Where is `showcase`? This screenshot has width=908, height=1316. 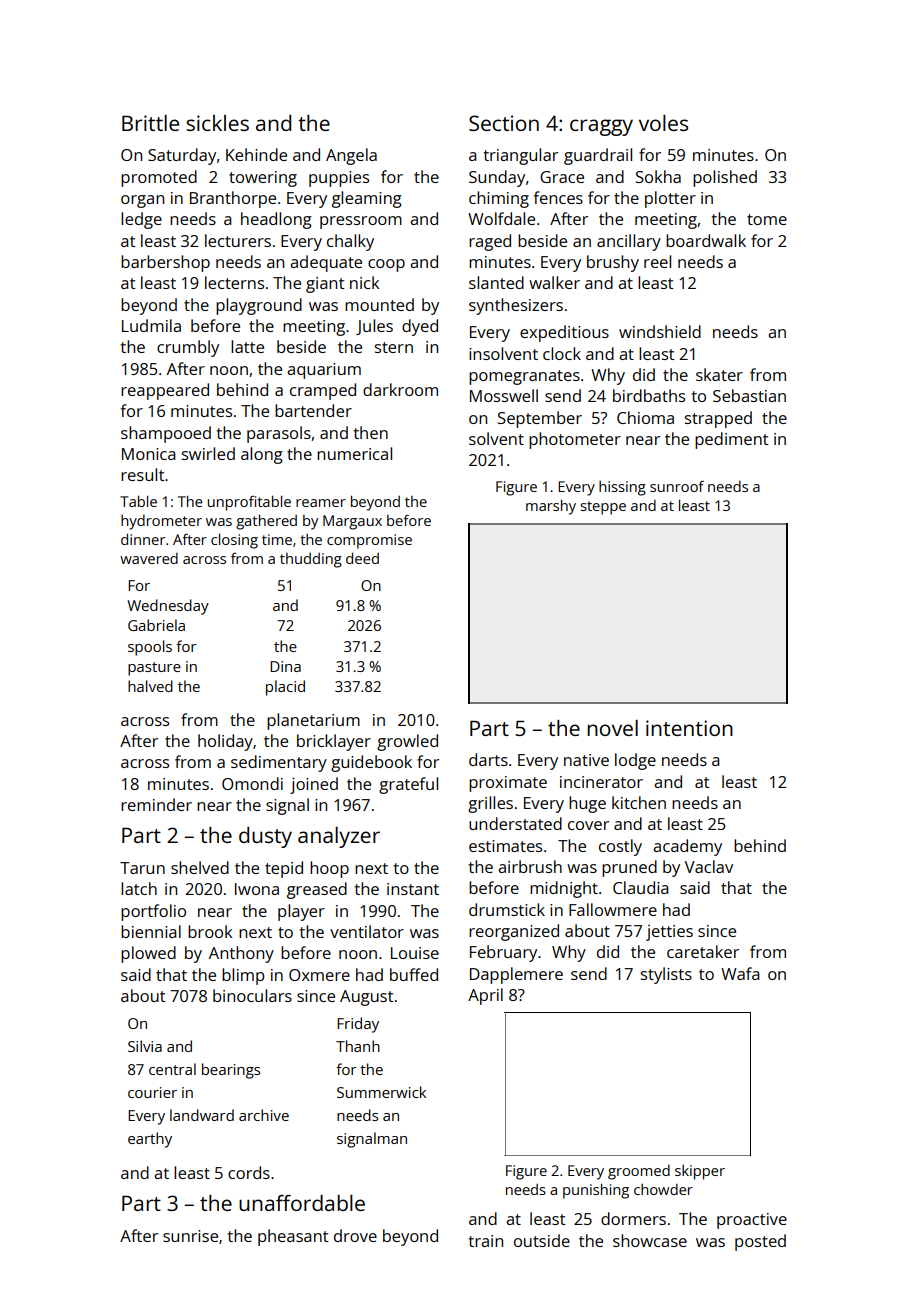
showcase is located at coordinates (650, 1240).
